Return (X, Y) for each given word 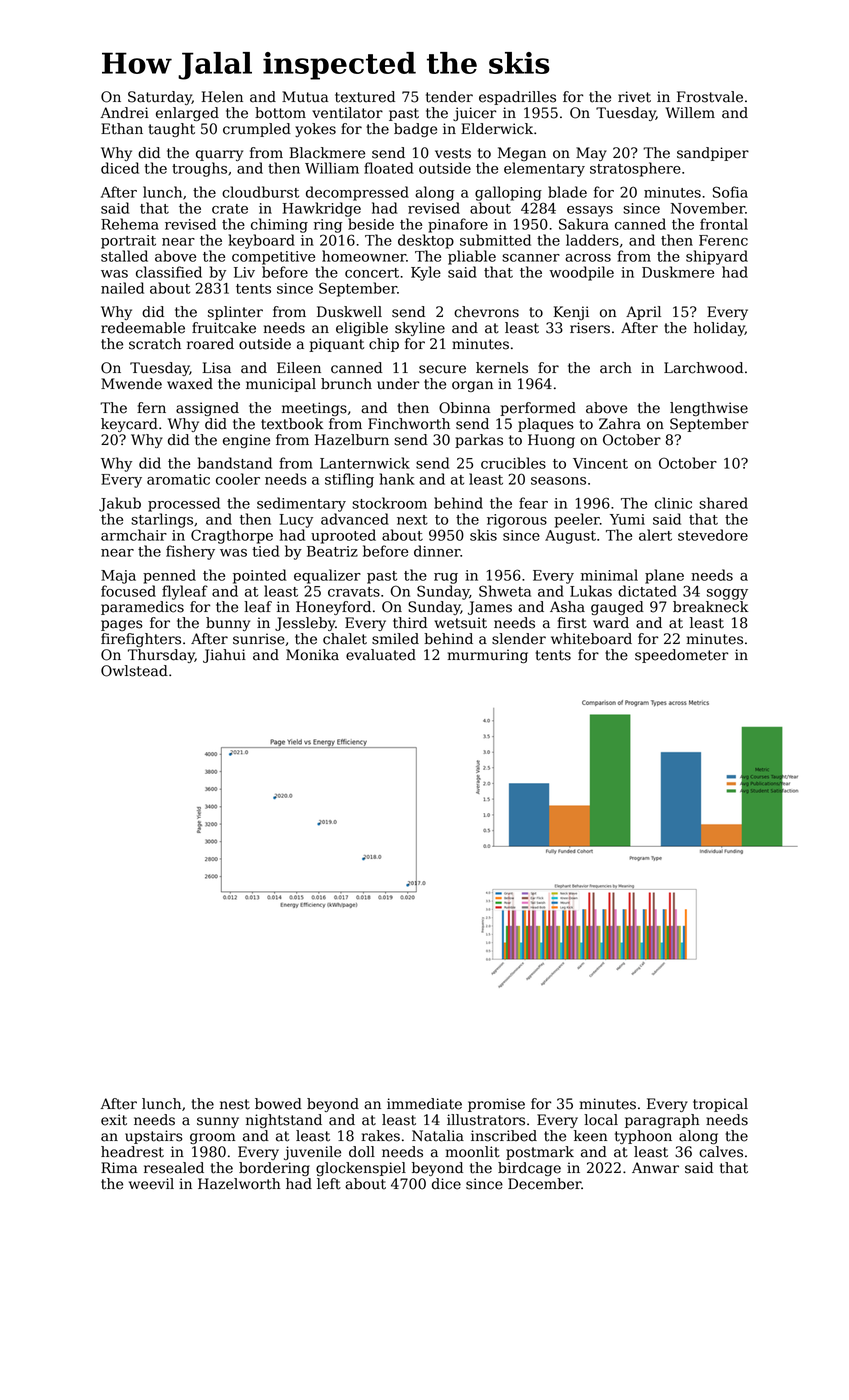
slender (519, 639)
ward (611, 623)
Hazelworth (239, 1184)
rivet (634, 97)
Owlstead (134, 671)
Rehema (130, 224)
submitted (495, 240)
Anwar (655, 1168)
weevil (151, 1184)
